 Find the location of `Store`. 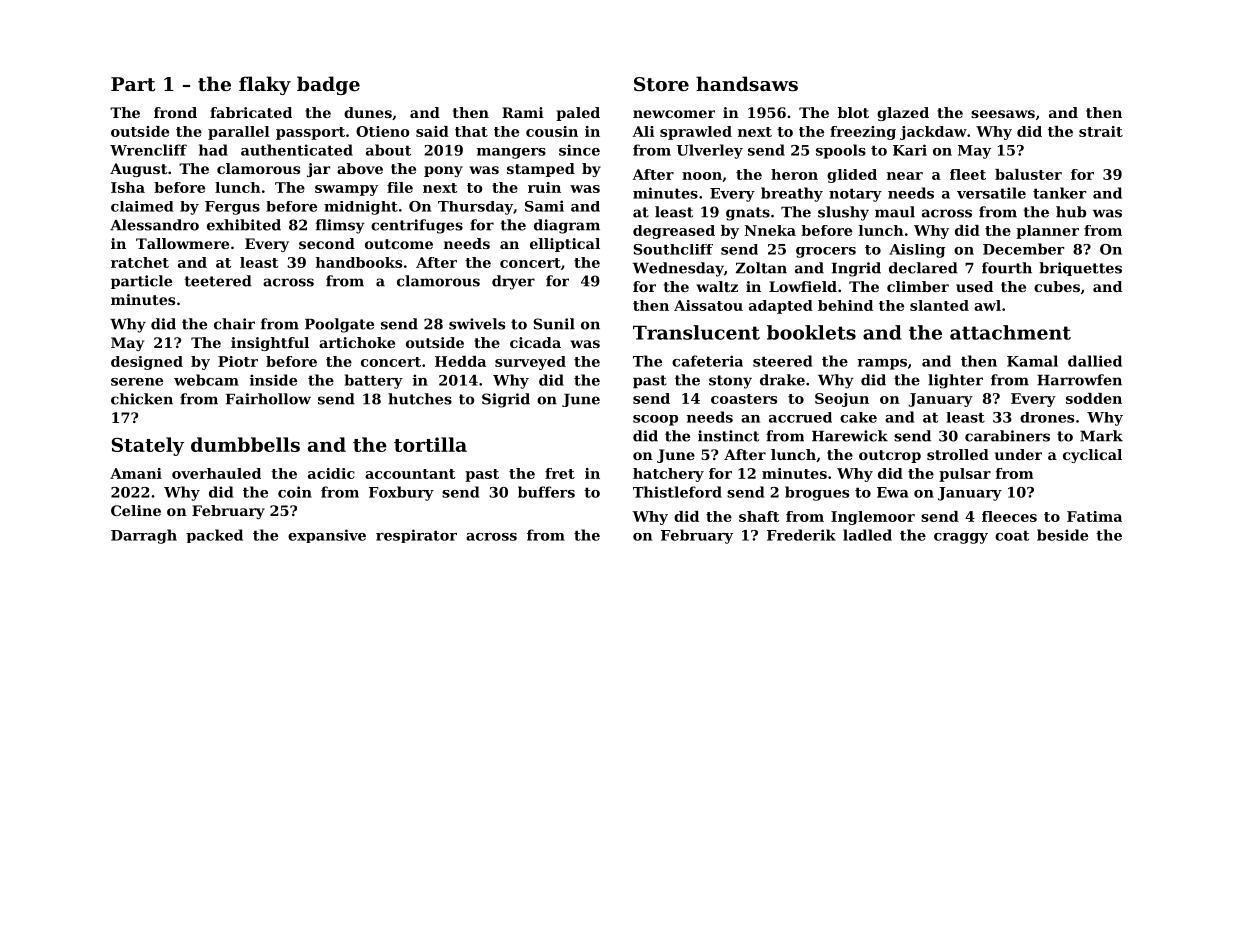

Store is located at coordinates (661, 84).
